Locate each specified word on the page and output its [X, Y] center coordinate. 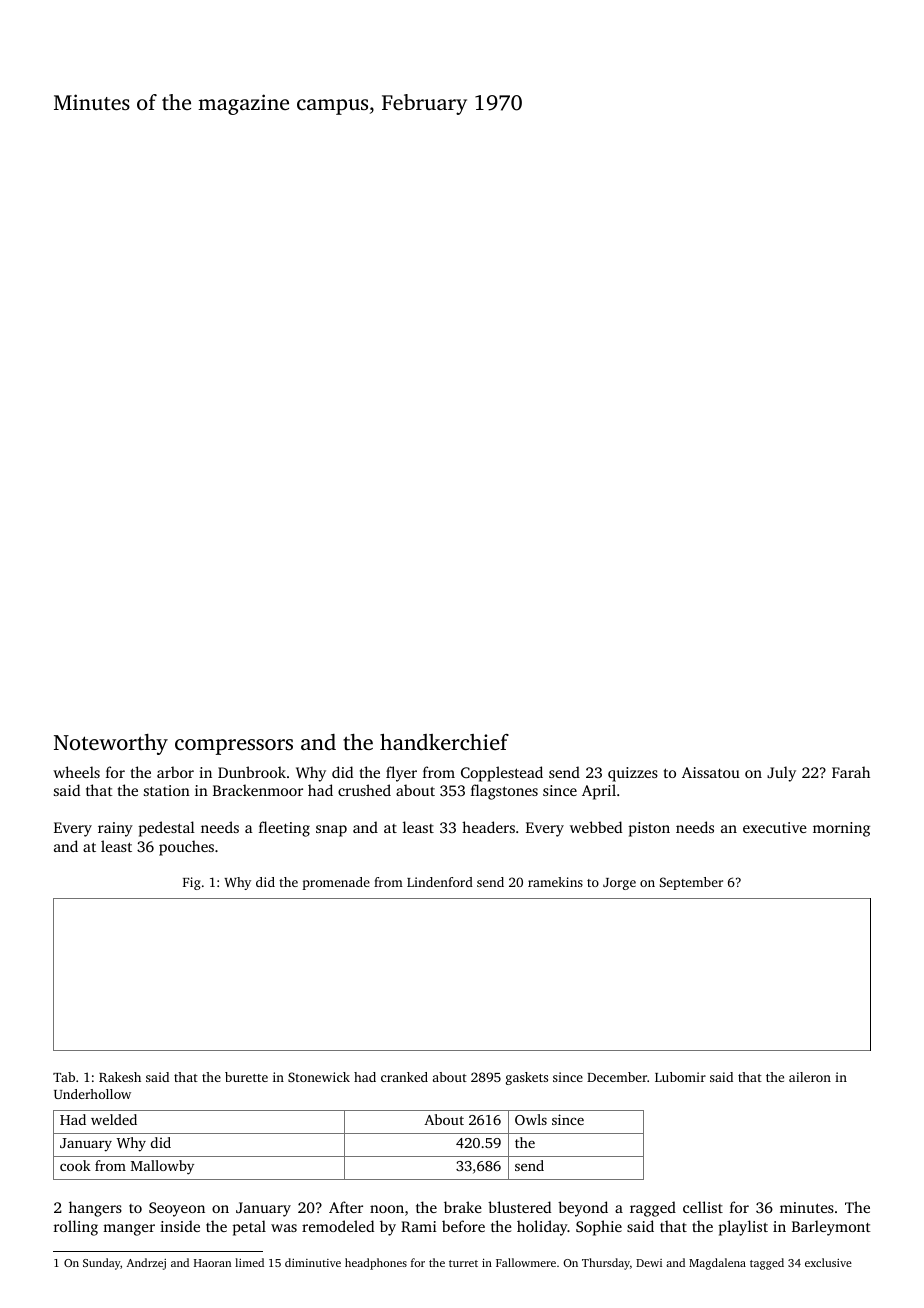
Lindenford [440, 882]
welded [114, 1119]
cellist [703, 1207]
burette [246, 1077]
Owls [531, 1119]
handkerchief [444, 742]
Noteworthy [111, 744]
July [781, 774]
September [691, 883]
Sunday [101, 1264]
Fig [192, 883]
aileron [810, 1077]
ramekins [555, 882]
